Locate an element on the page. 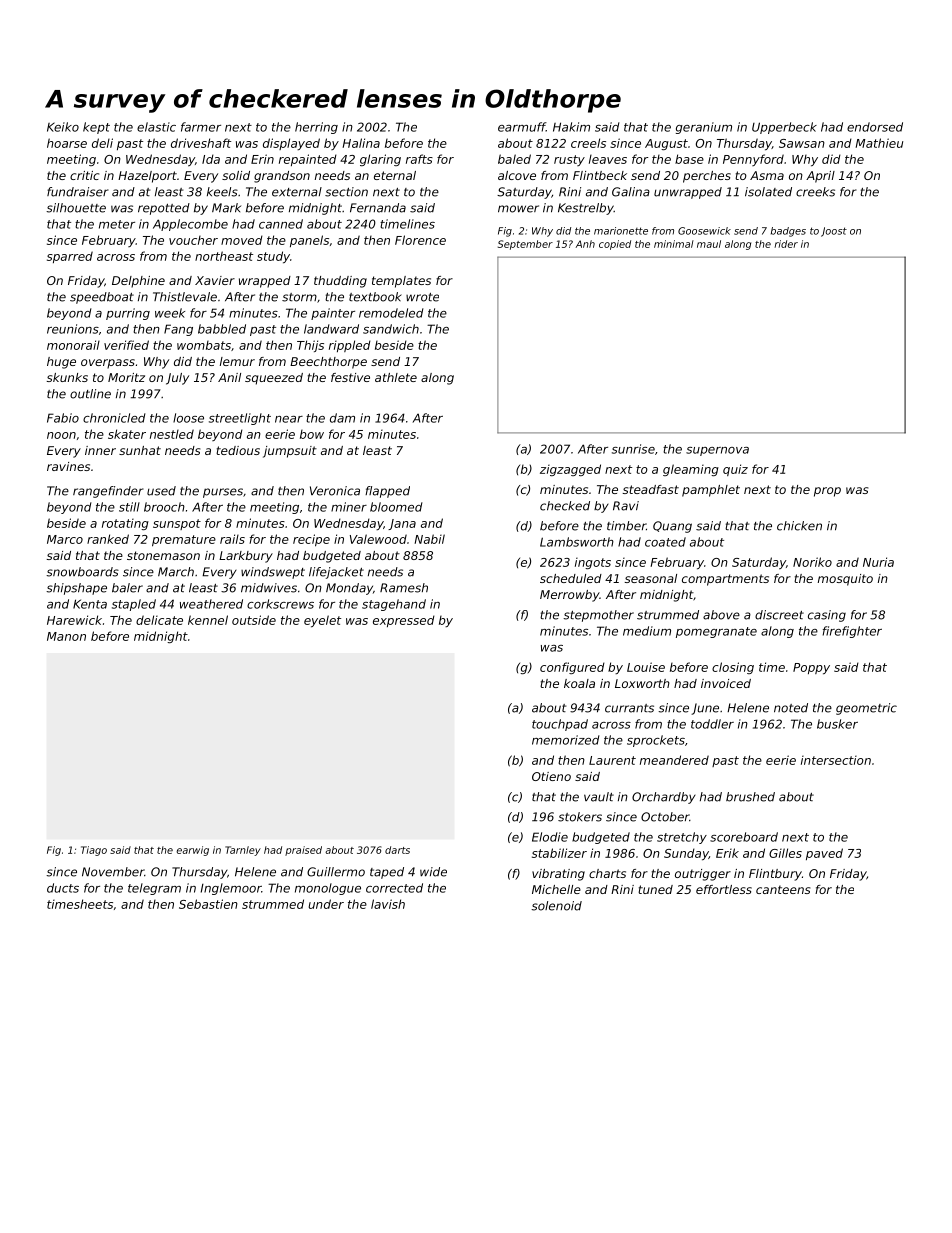  Anil is located at coordinates (229, 377).
